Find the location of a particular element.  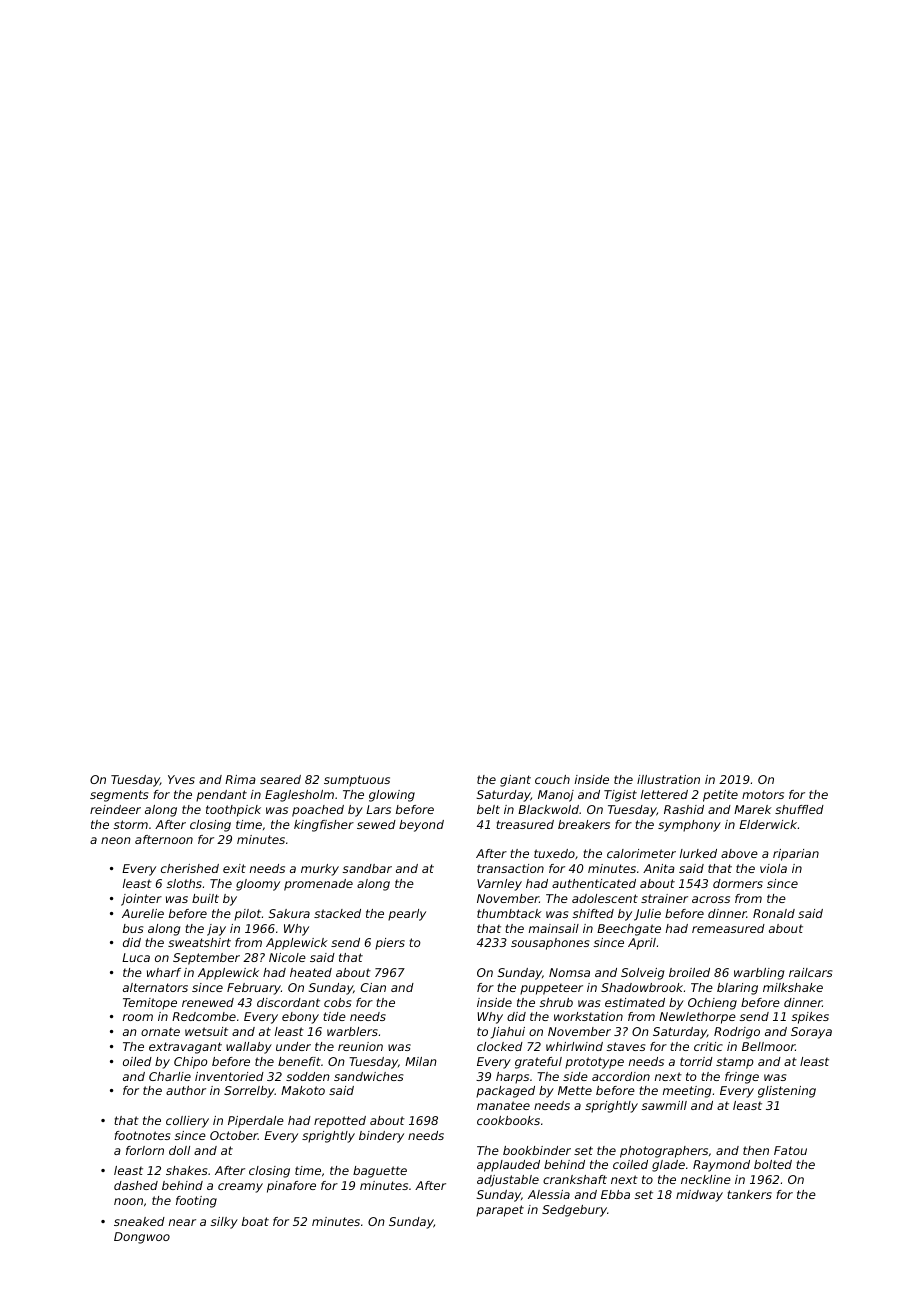

sandbar is located at coordinates (367, 868).
